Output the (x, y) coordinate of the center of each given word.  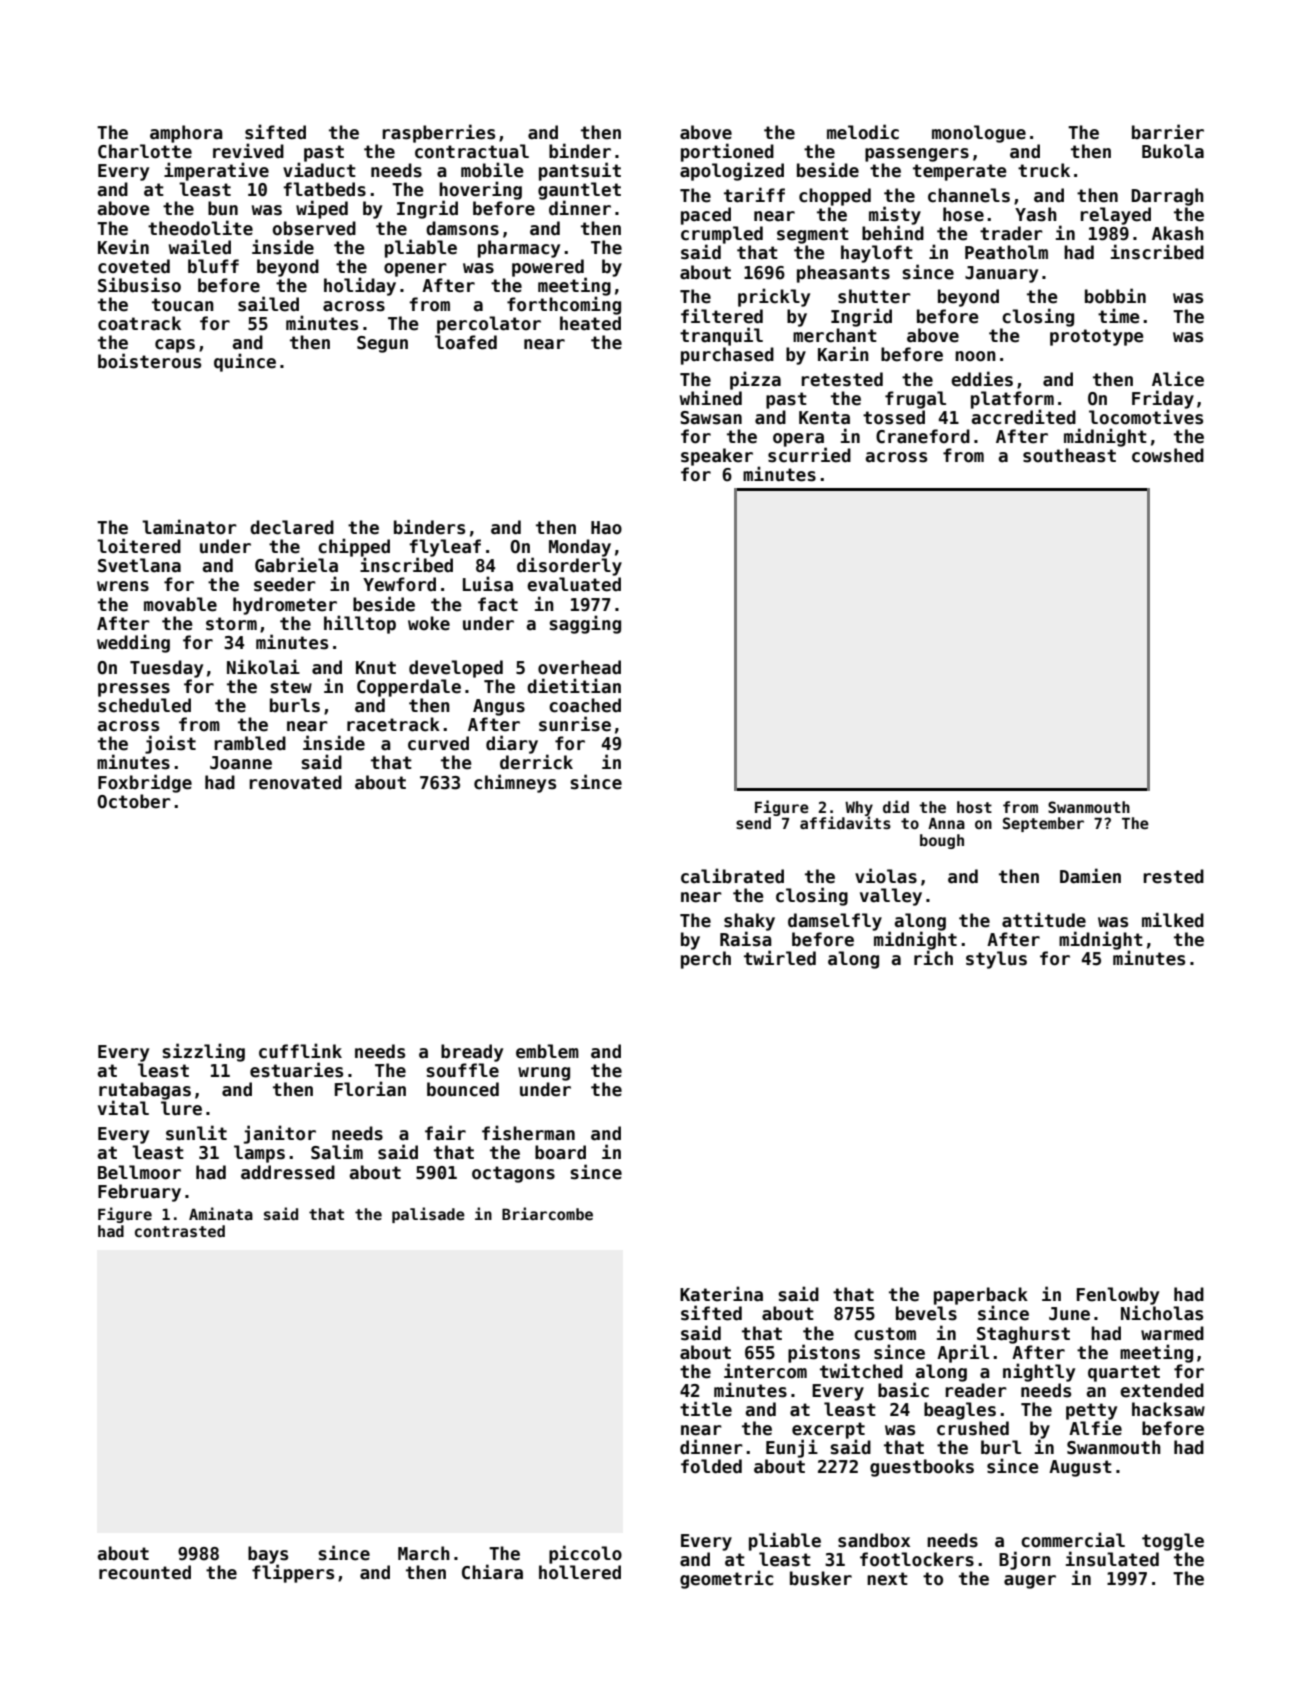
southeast (1069, 455)
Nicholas (1162, 1313)
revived (248, 151)
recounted (145, 1572)
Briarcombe (547, 1213)
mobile (492, 170)
